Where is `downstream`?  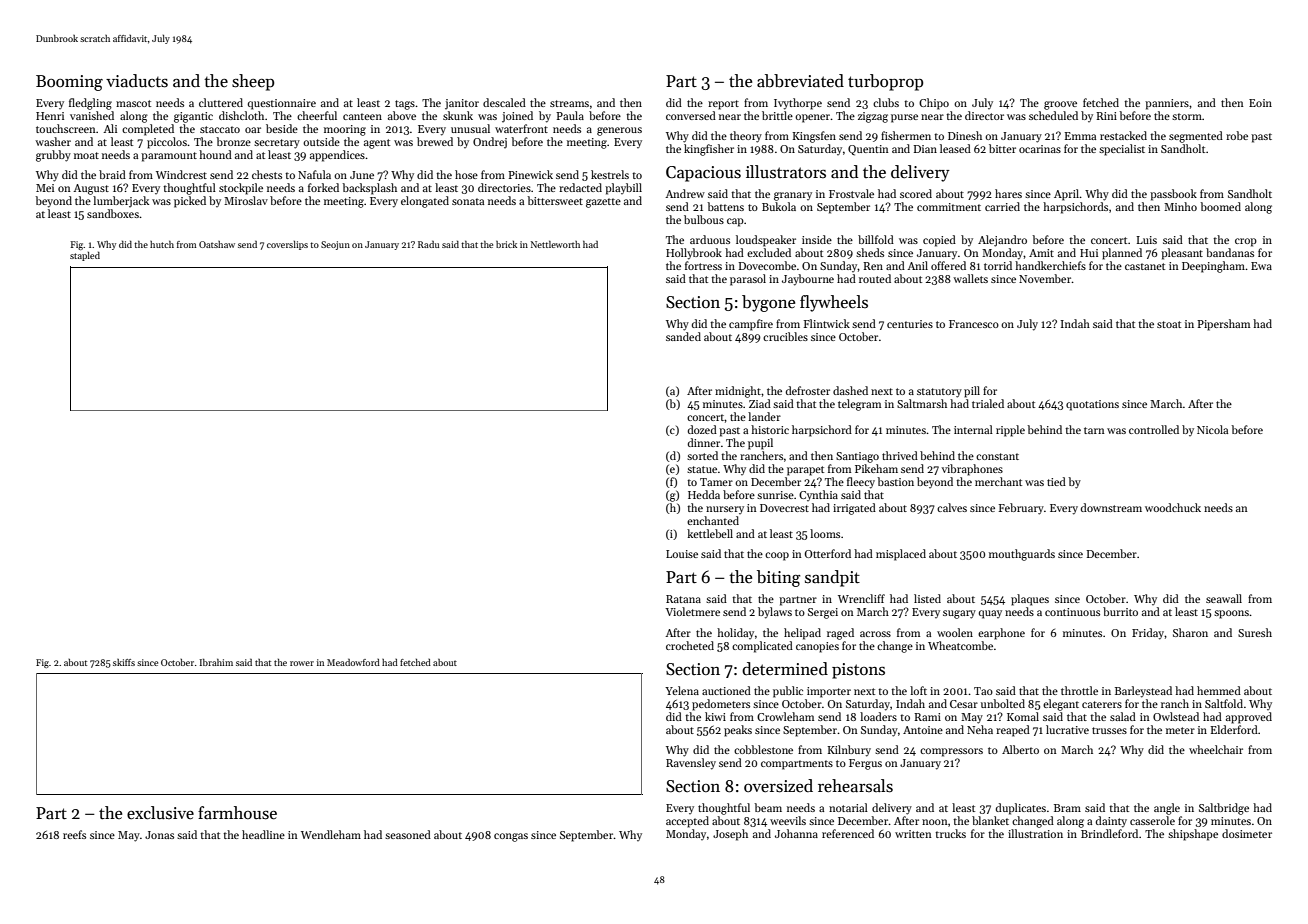 downstream is located at coordinates (1111, 507).
